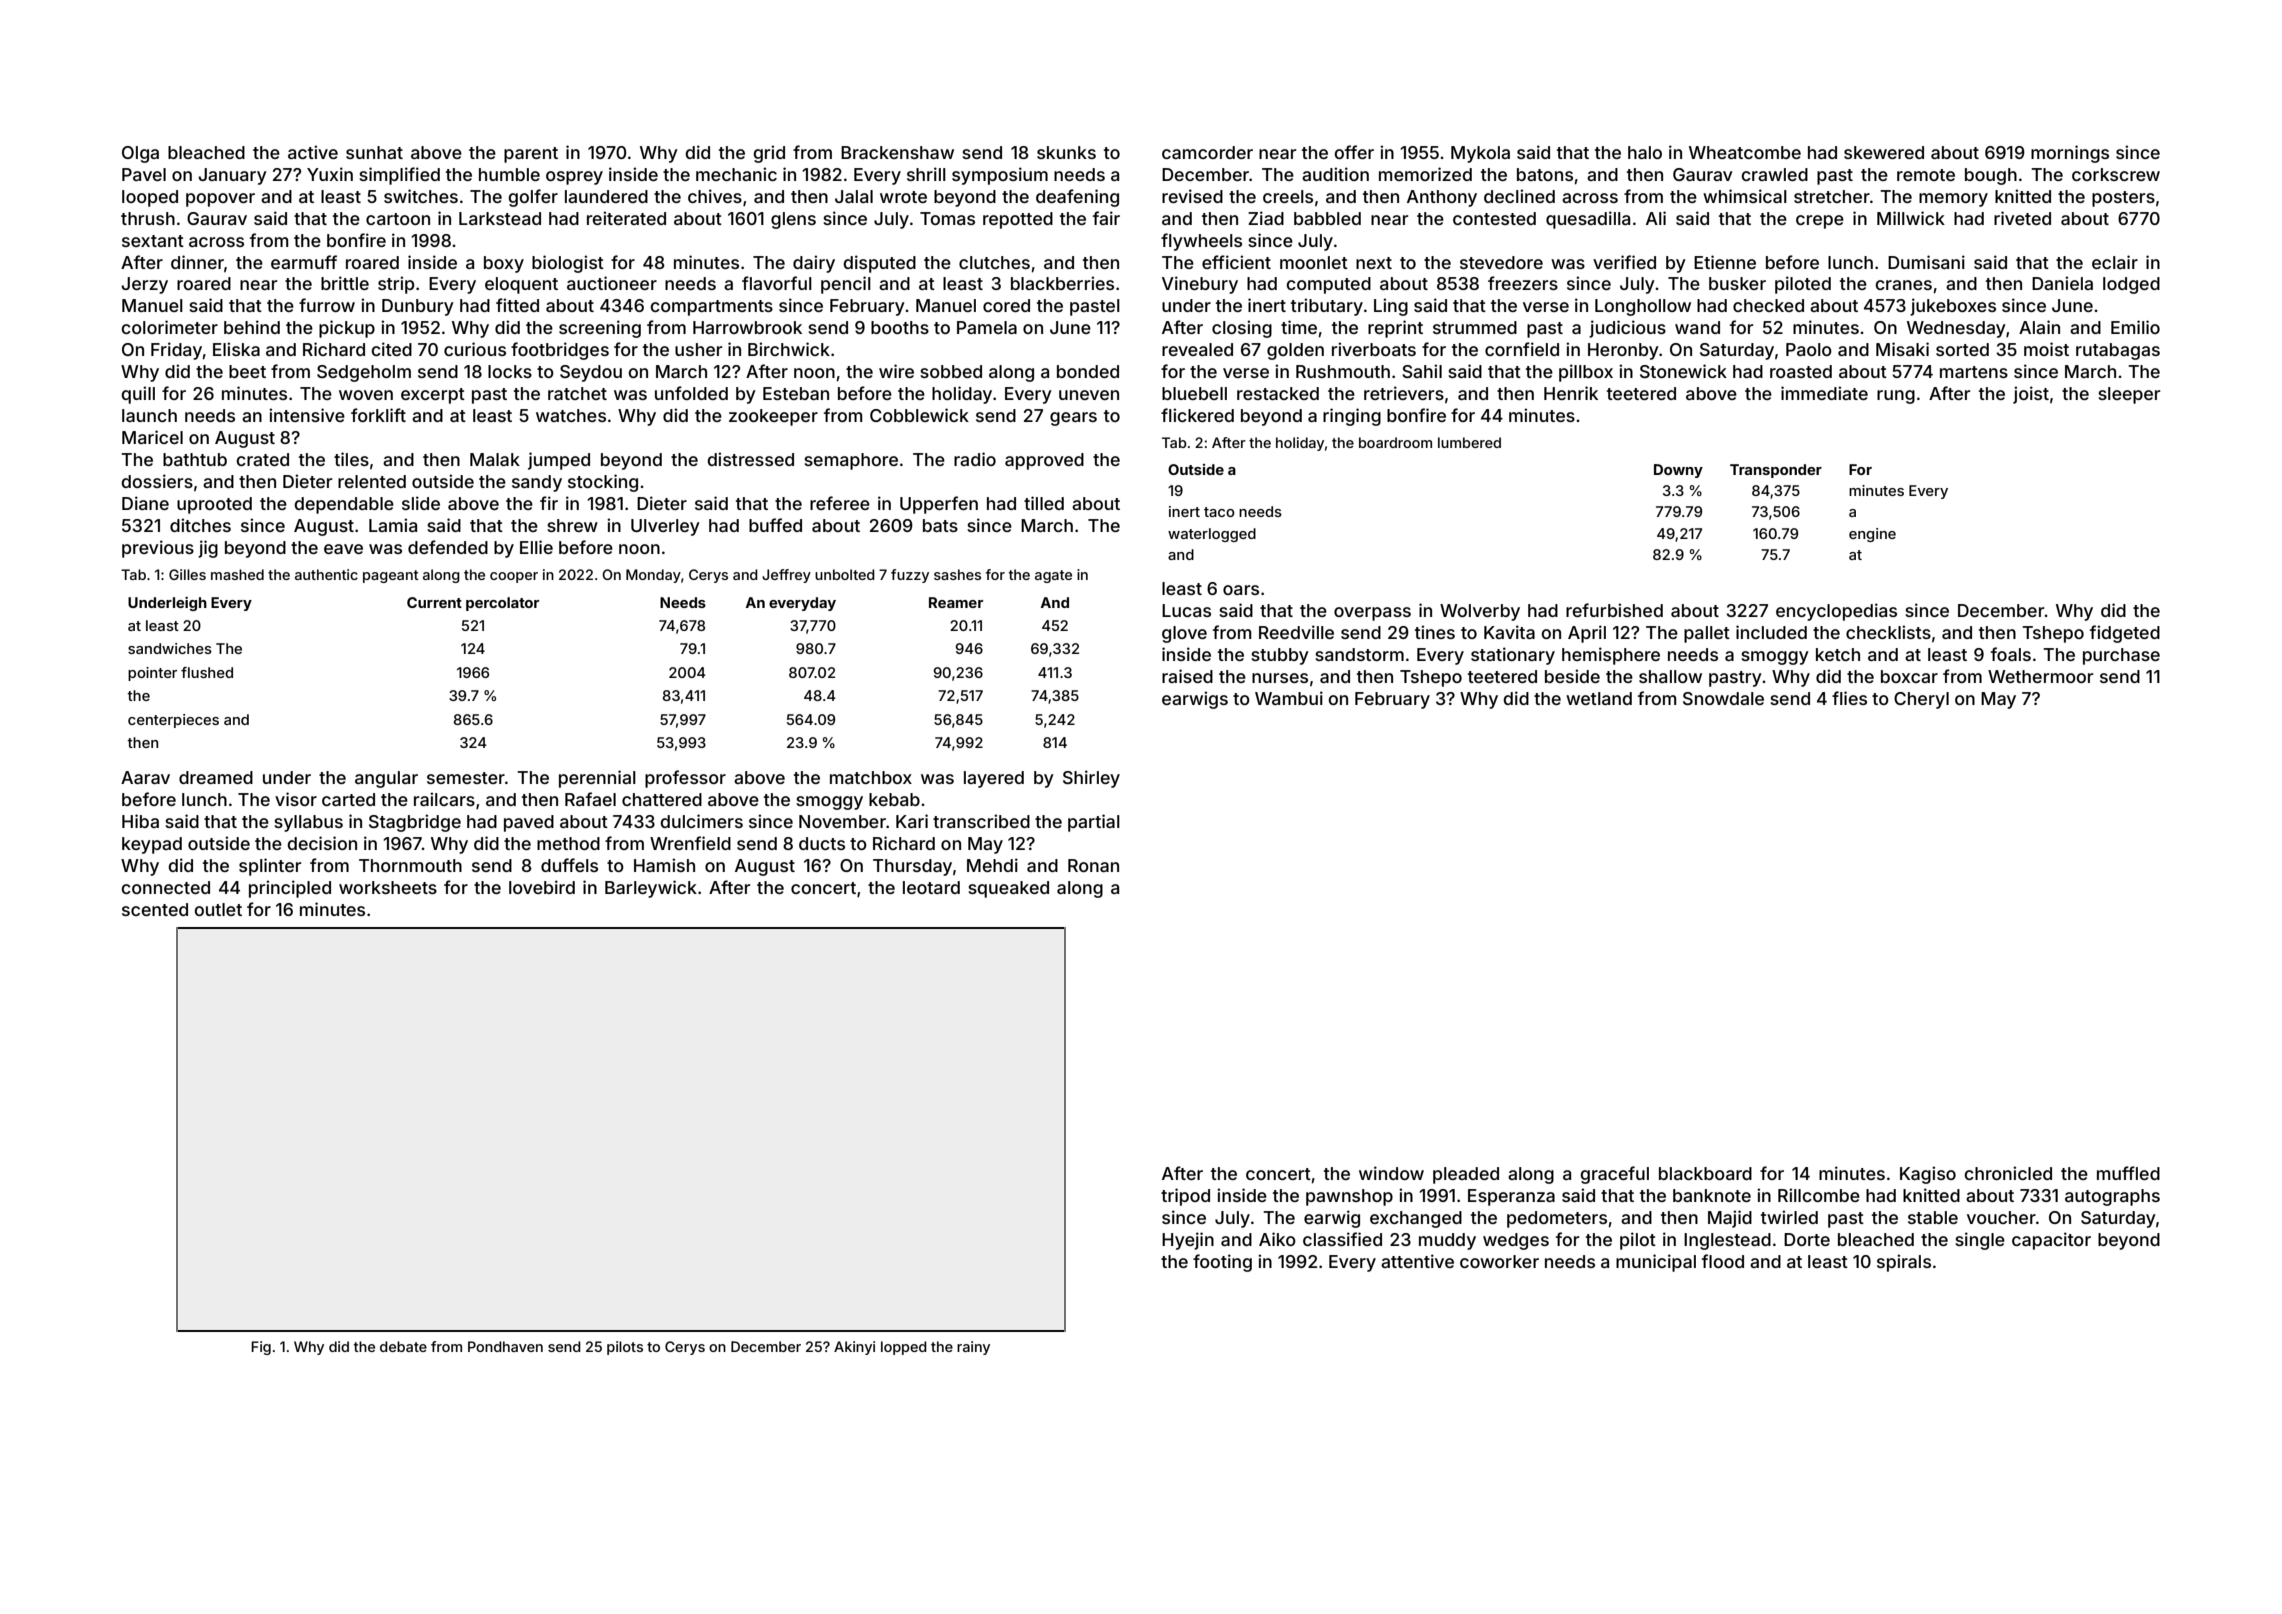 This document has height=1614, width=2282. What do you see at coordinates (1185, 1197) in the document?
I see `tripod` at bounding box center [1185, 1197].
